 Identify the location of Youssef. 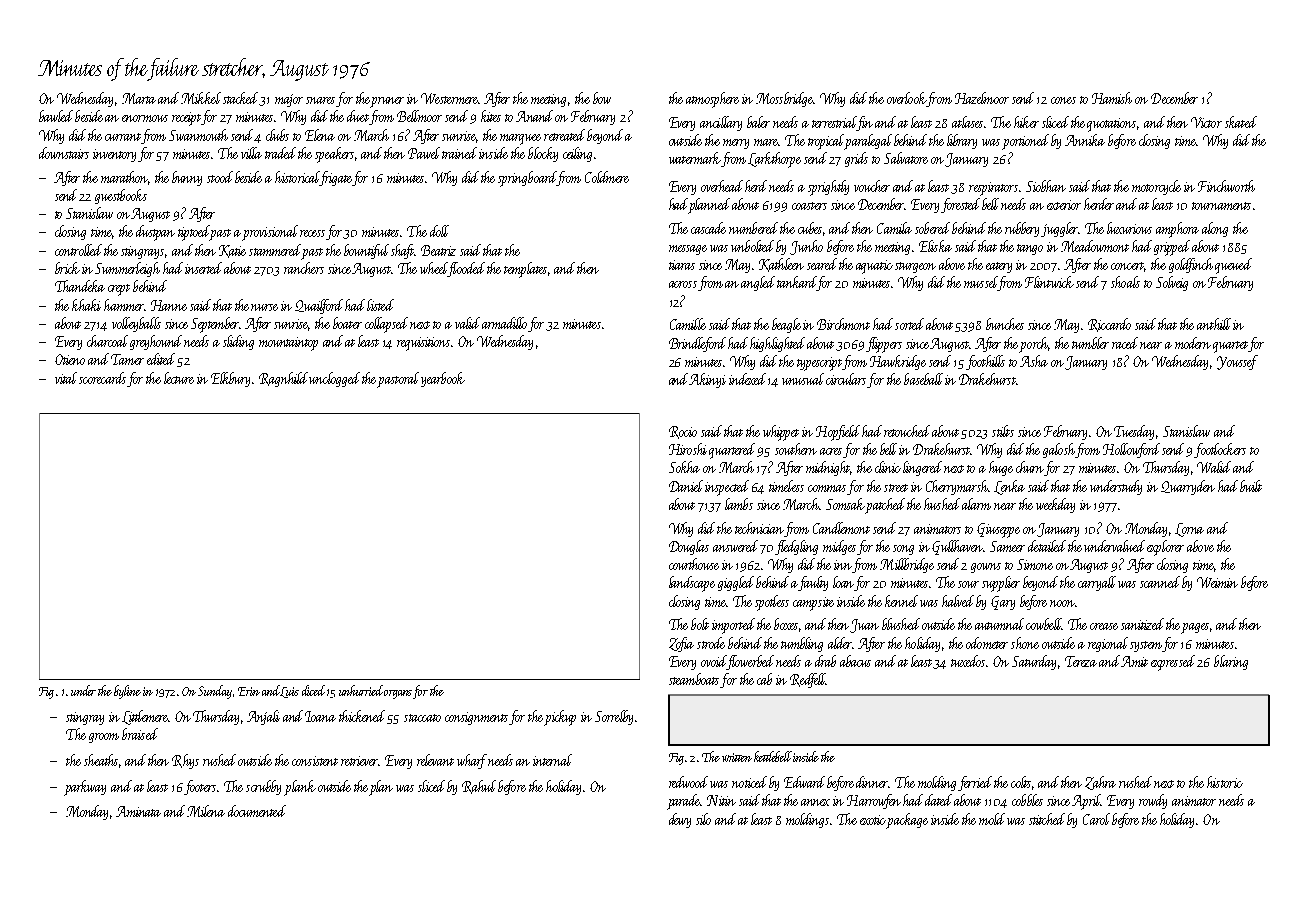
(1237, 362).
